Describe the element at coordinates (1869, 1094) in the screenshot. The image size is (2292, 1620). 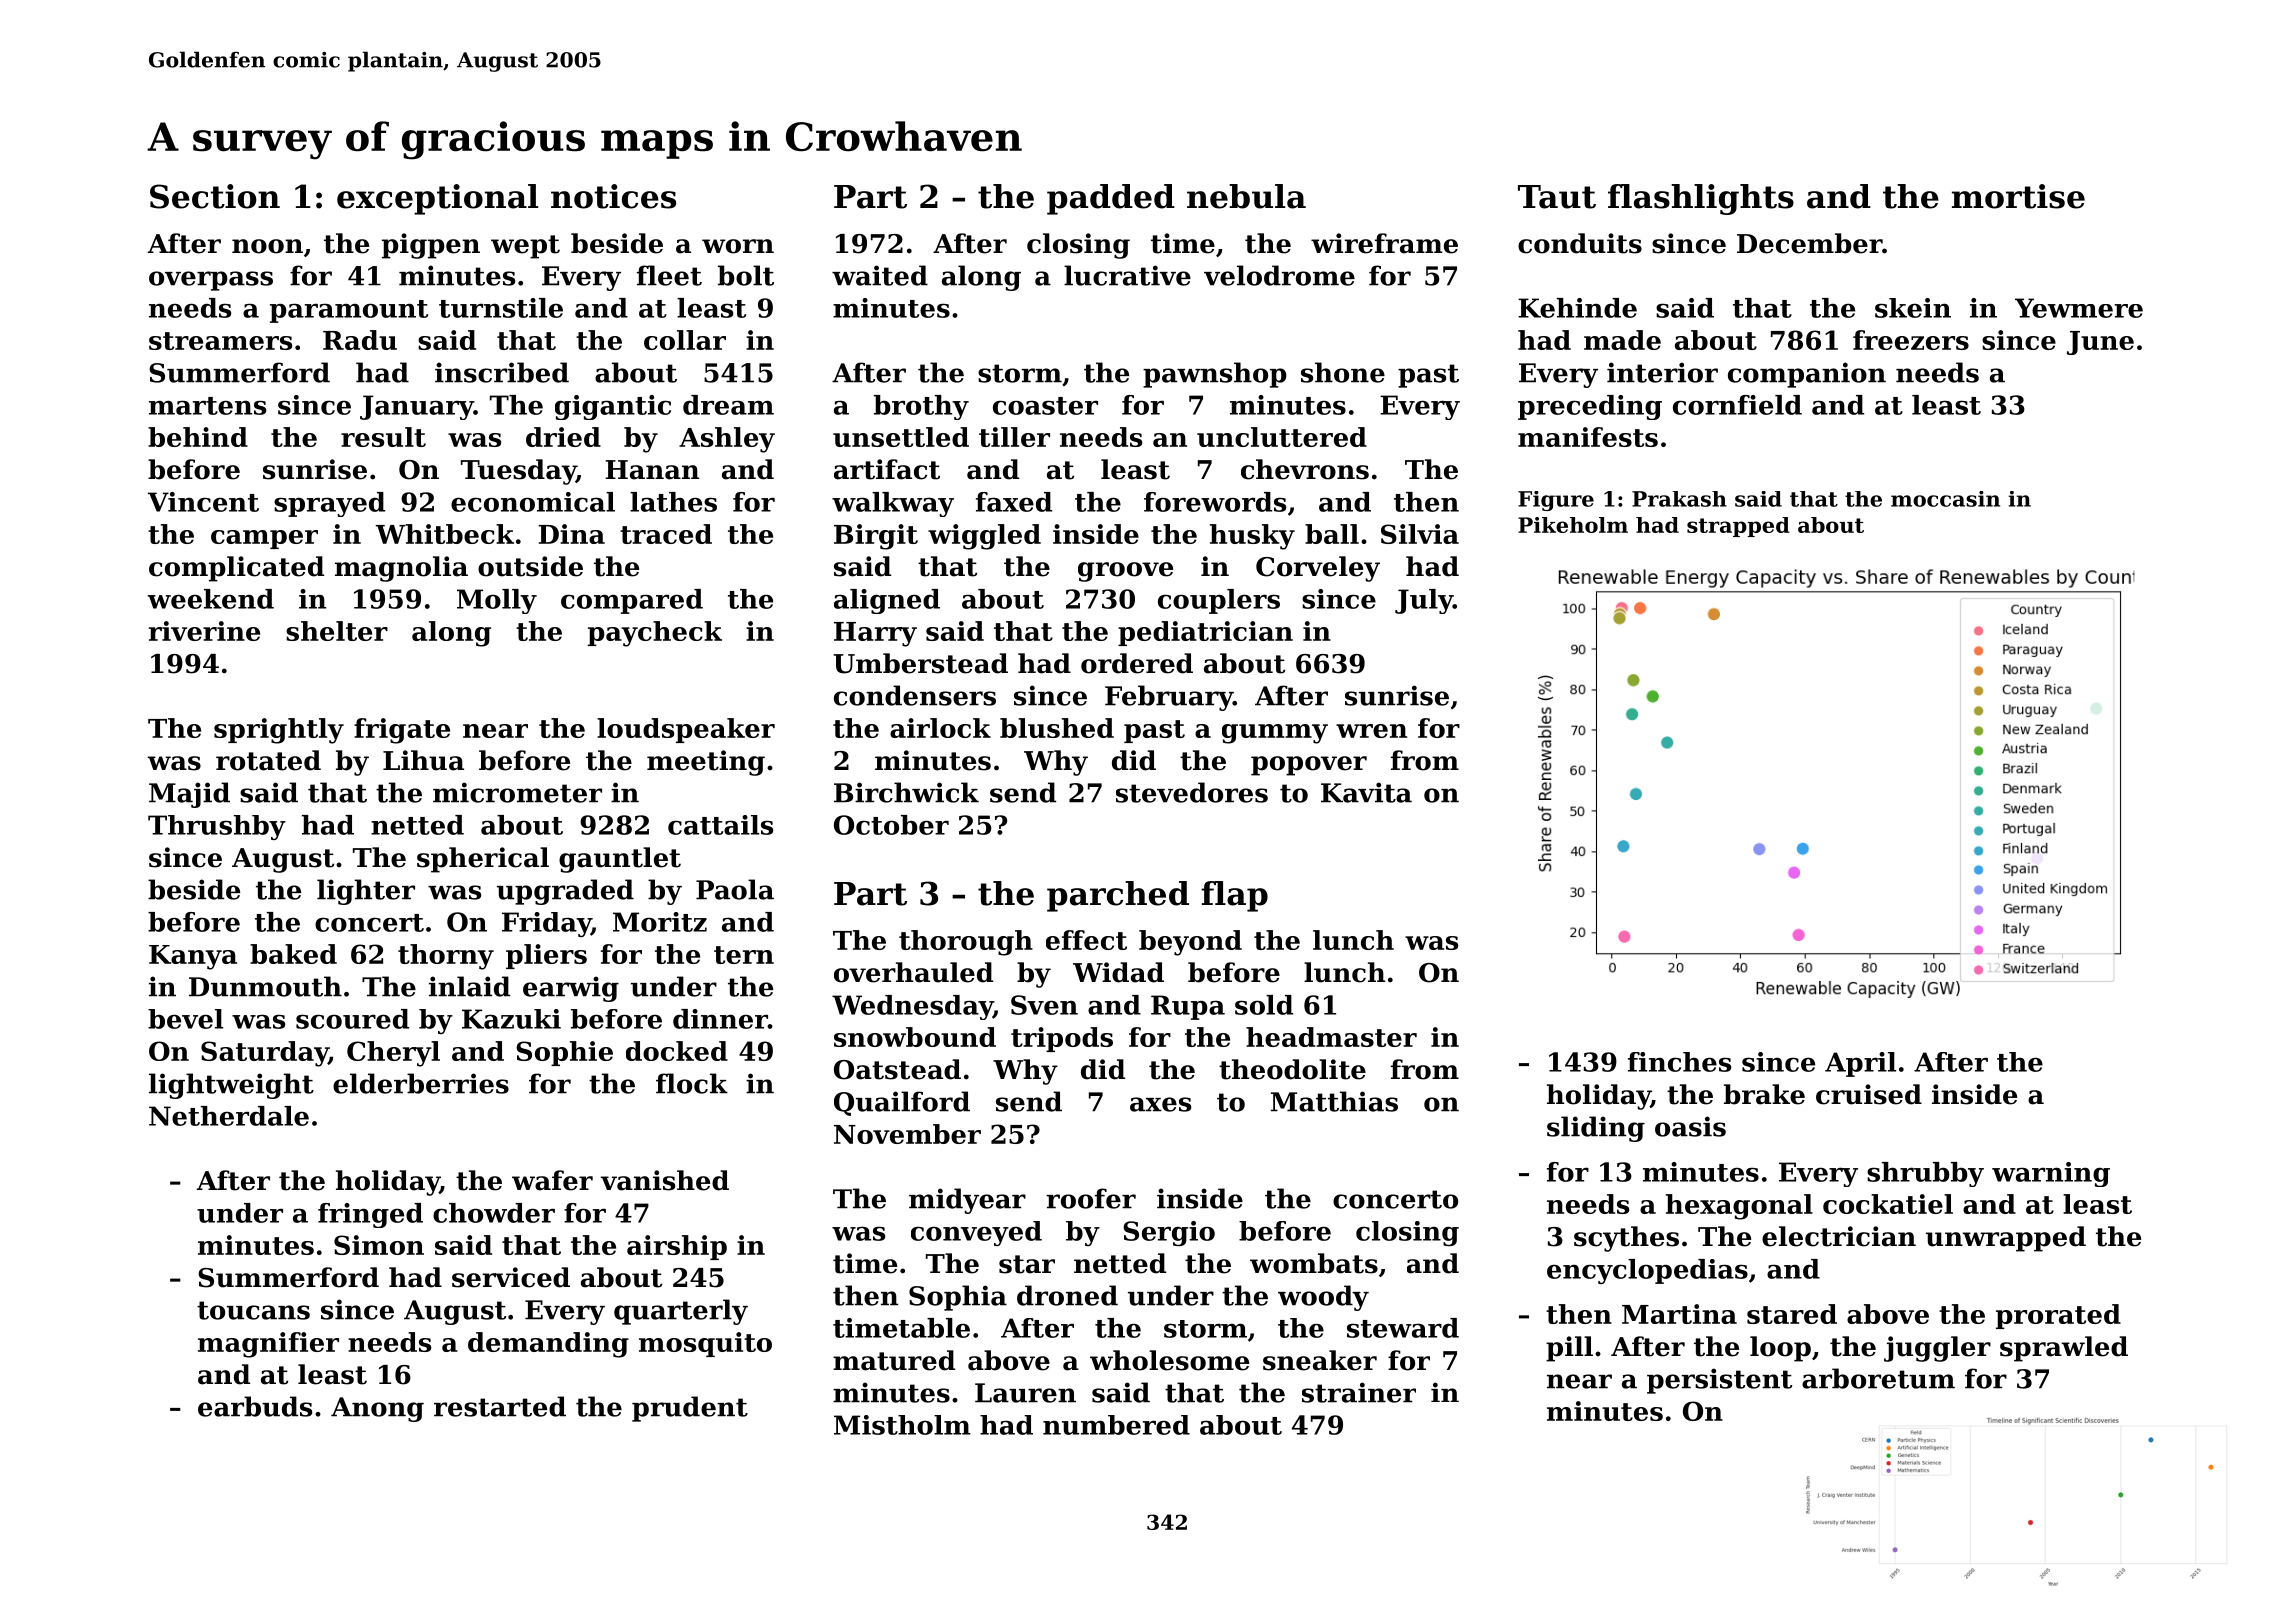
I see `cruised` at that location.
